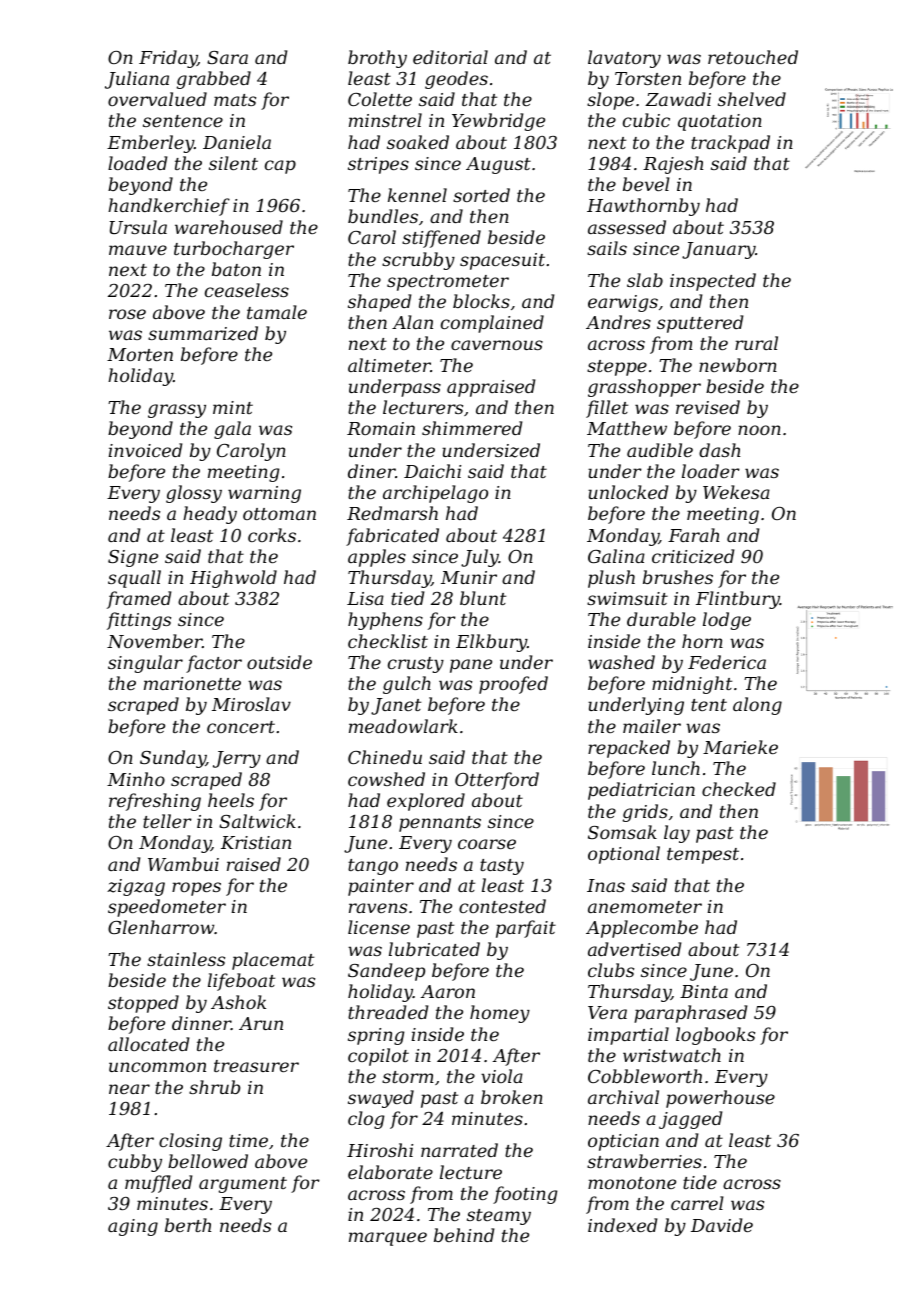 Image resolution: width=908 pixels, height=1316 pixels. Describe the element at coordinates (408, 1077) in the screenshot. I see `storm` at that location.
